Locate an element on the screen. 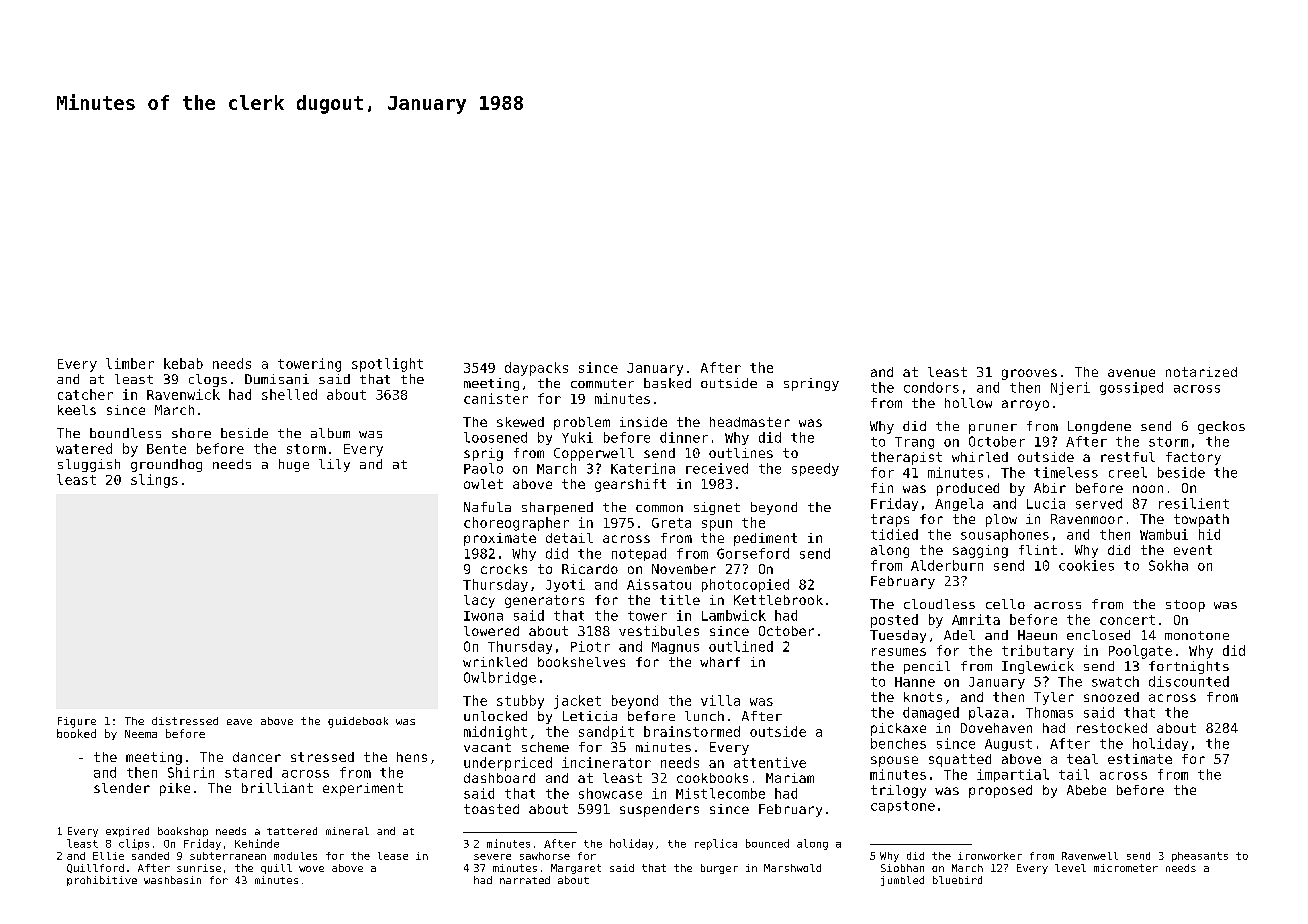 The image size is (1308, 924). concert is located at coordinates (1127, 620).
